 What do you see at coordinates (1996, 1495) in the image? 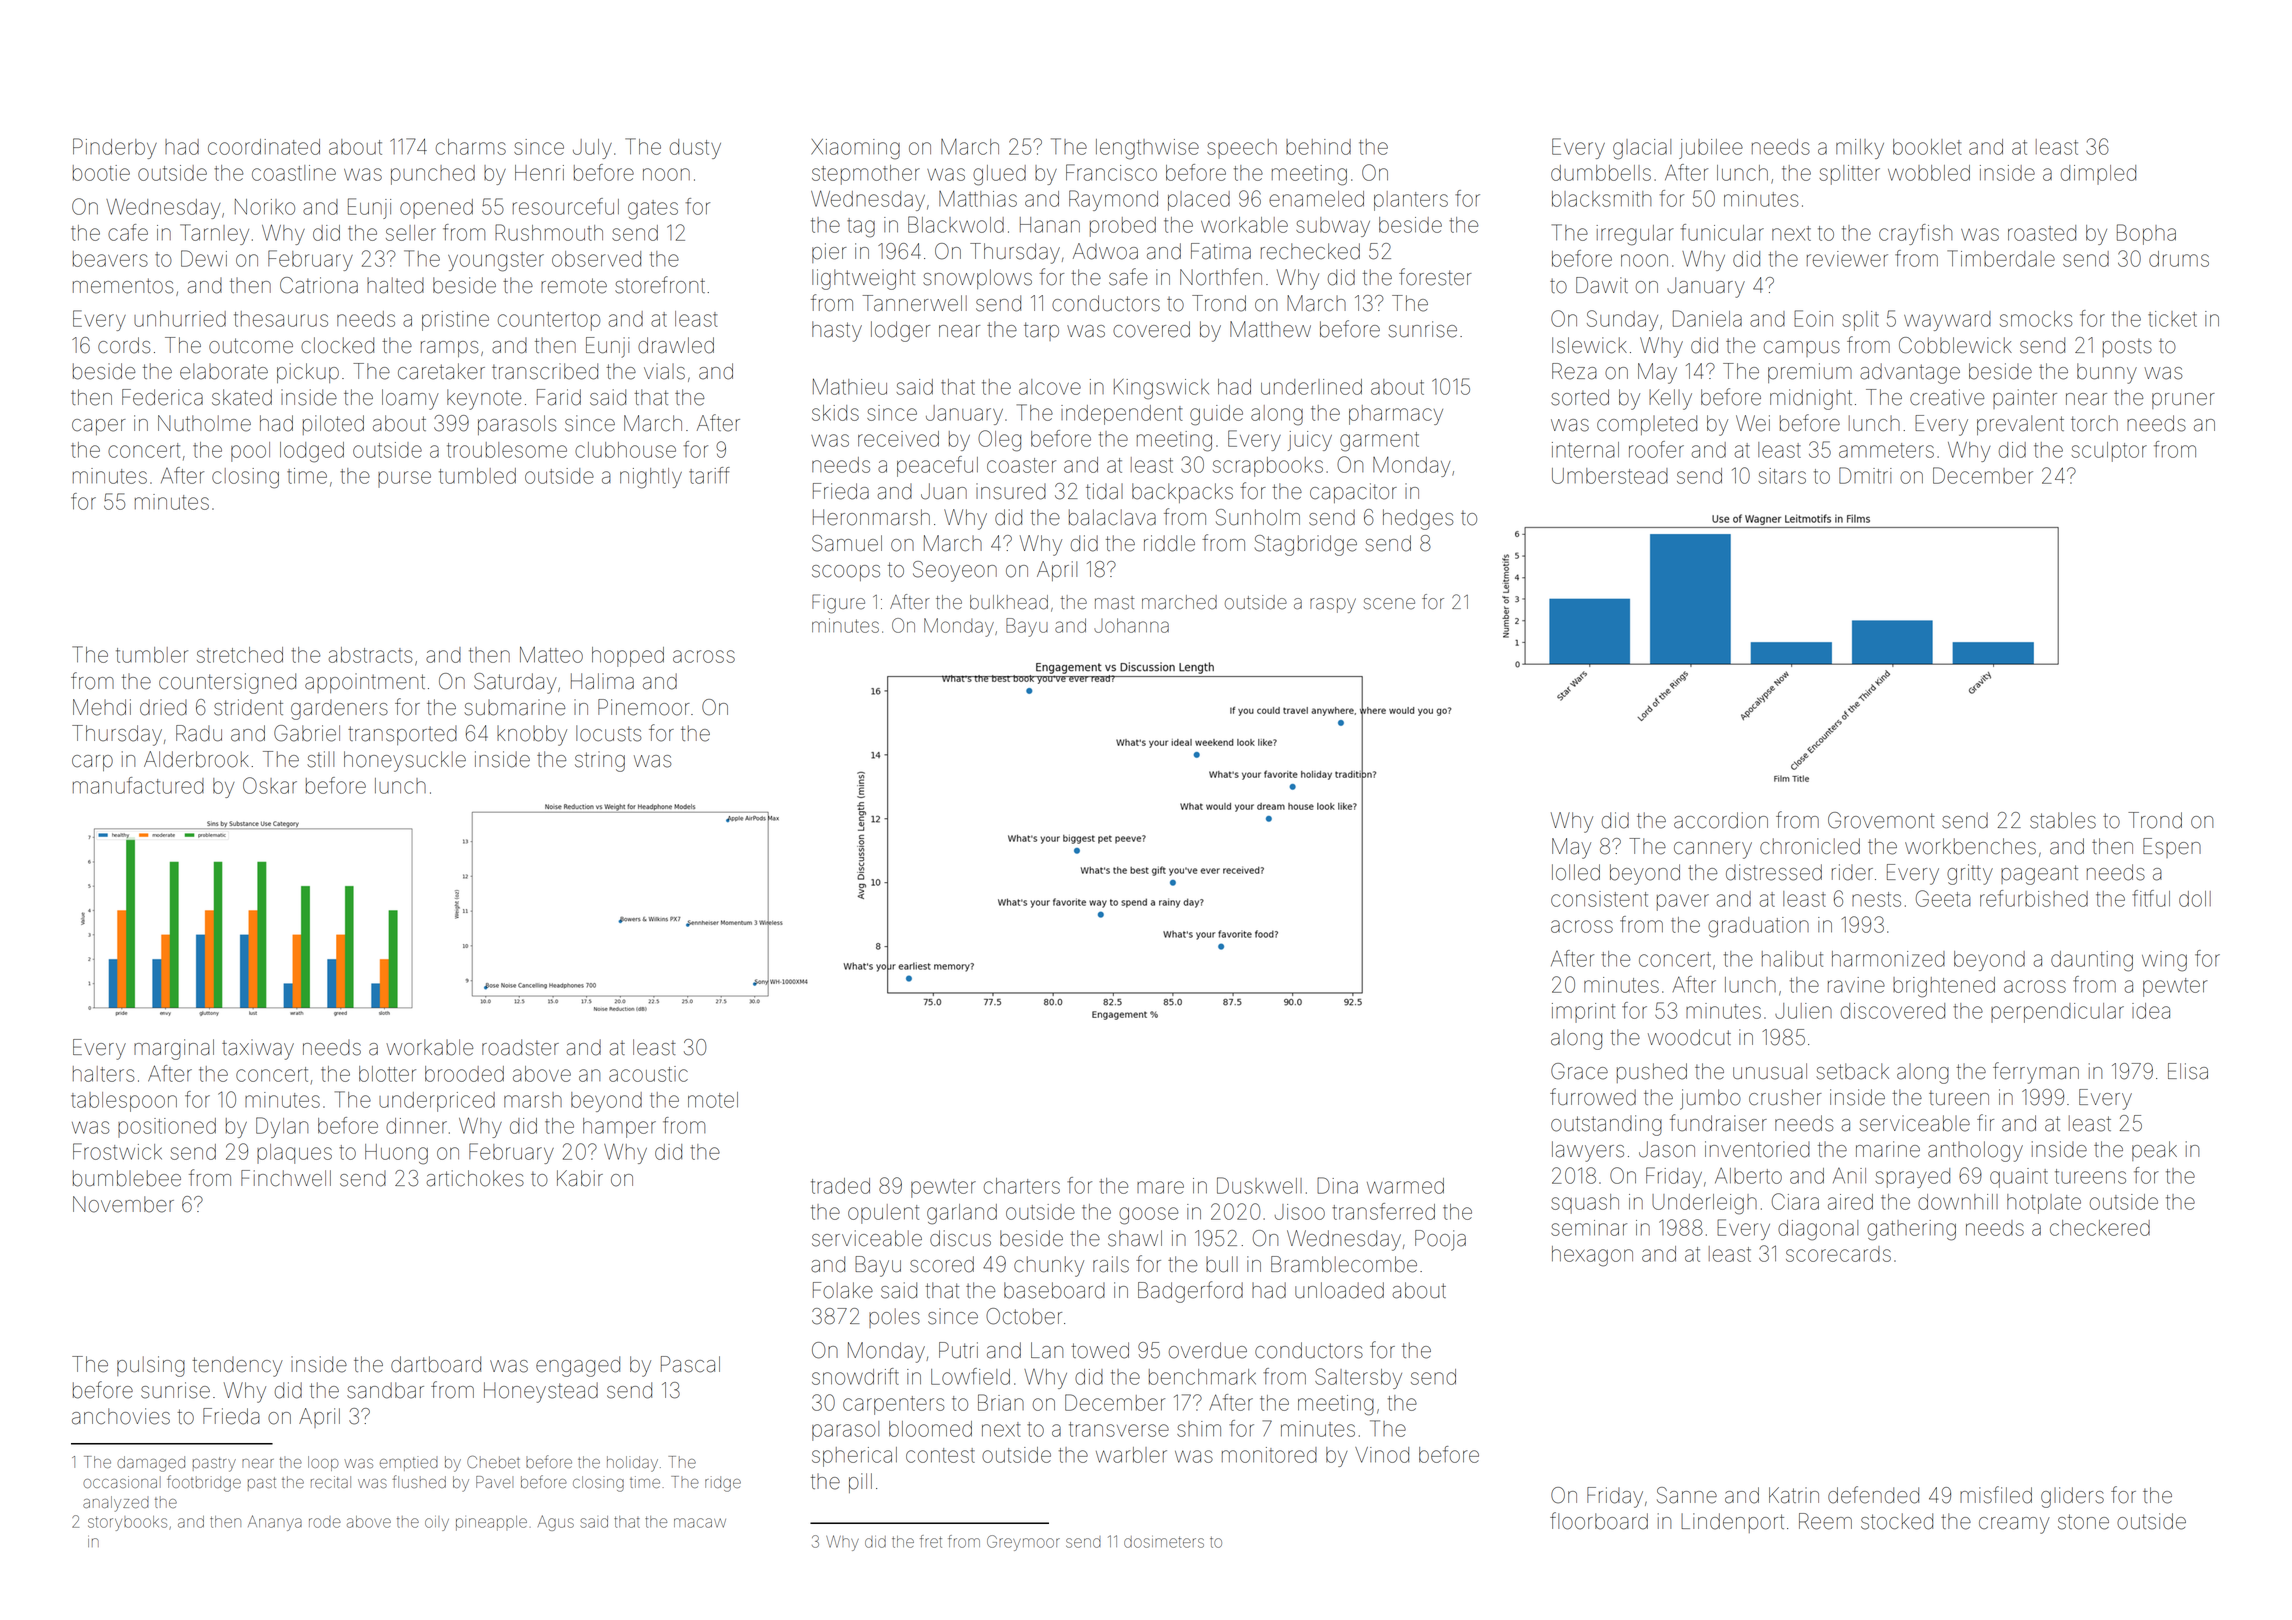
I see `misfiled` at bounding box center [1996, 1495].
